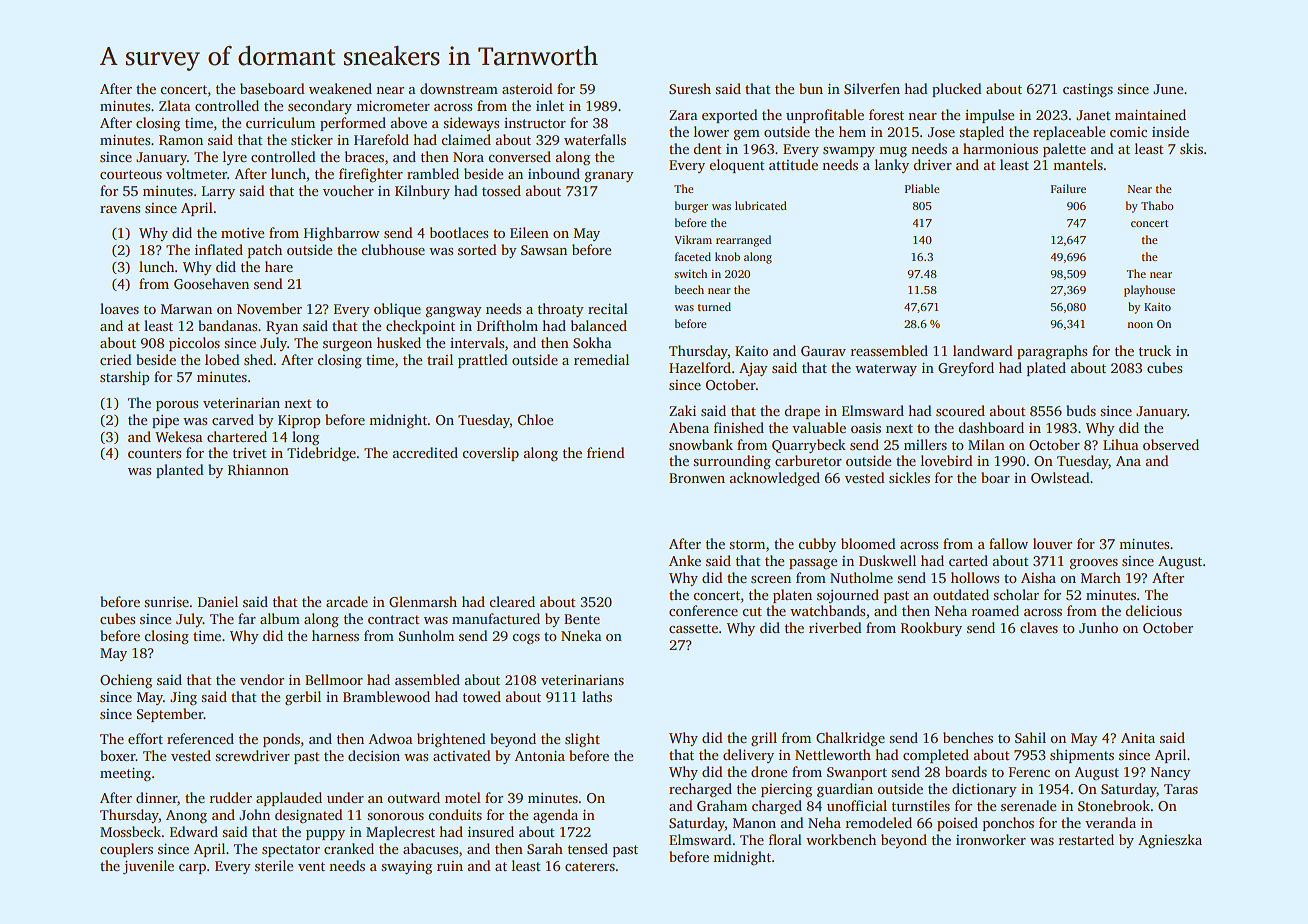  I want to click on starship, so click(124, 378).
